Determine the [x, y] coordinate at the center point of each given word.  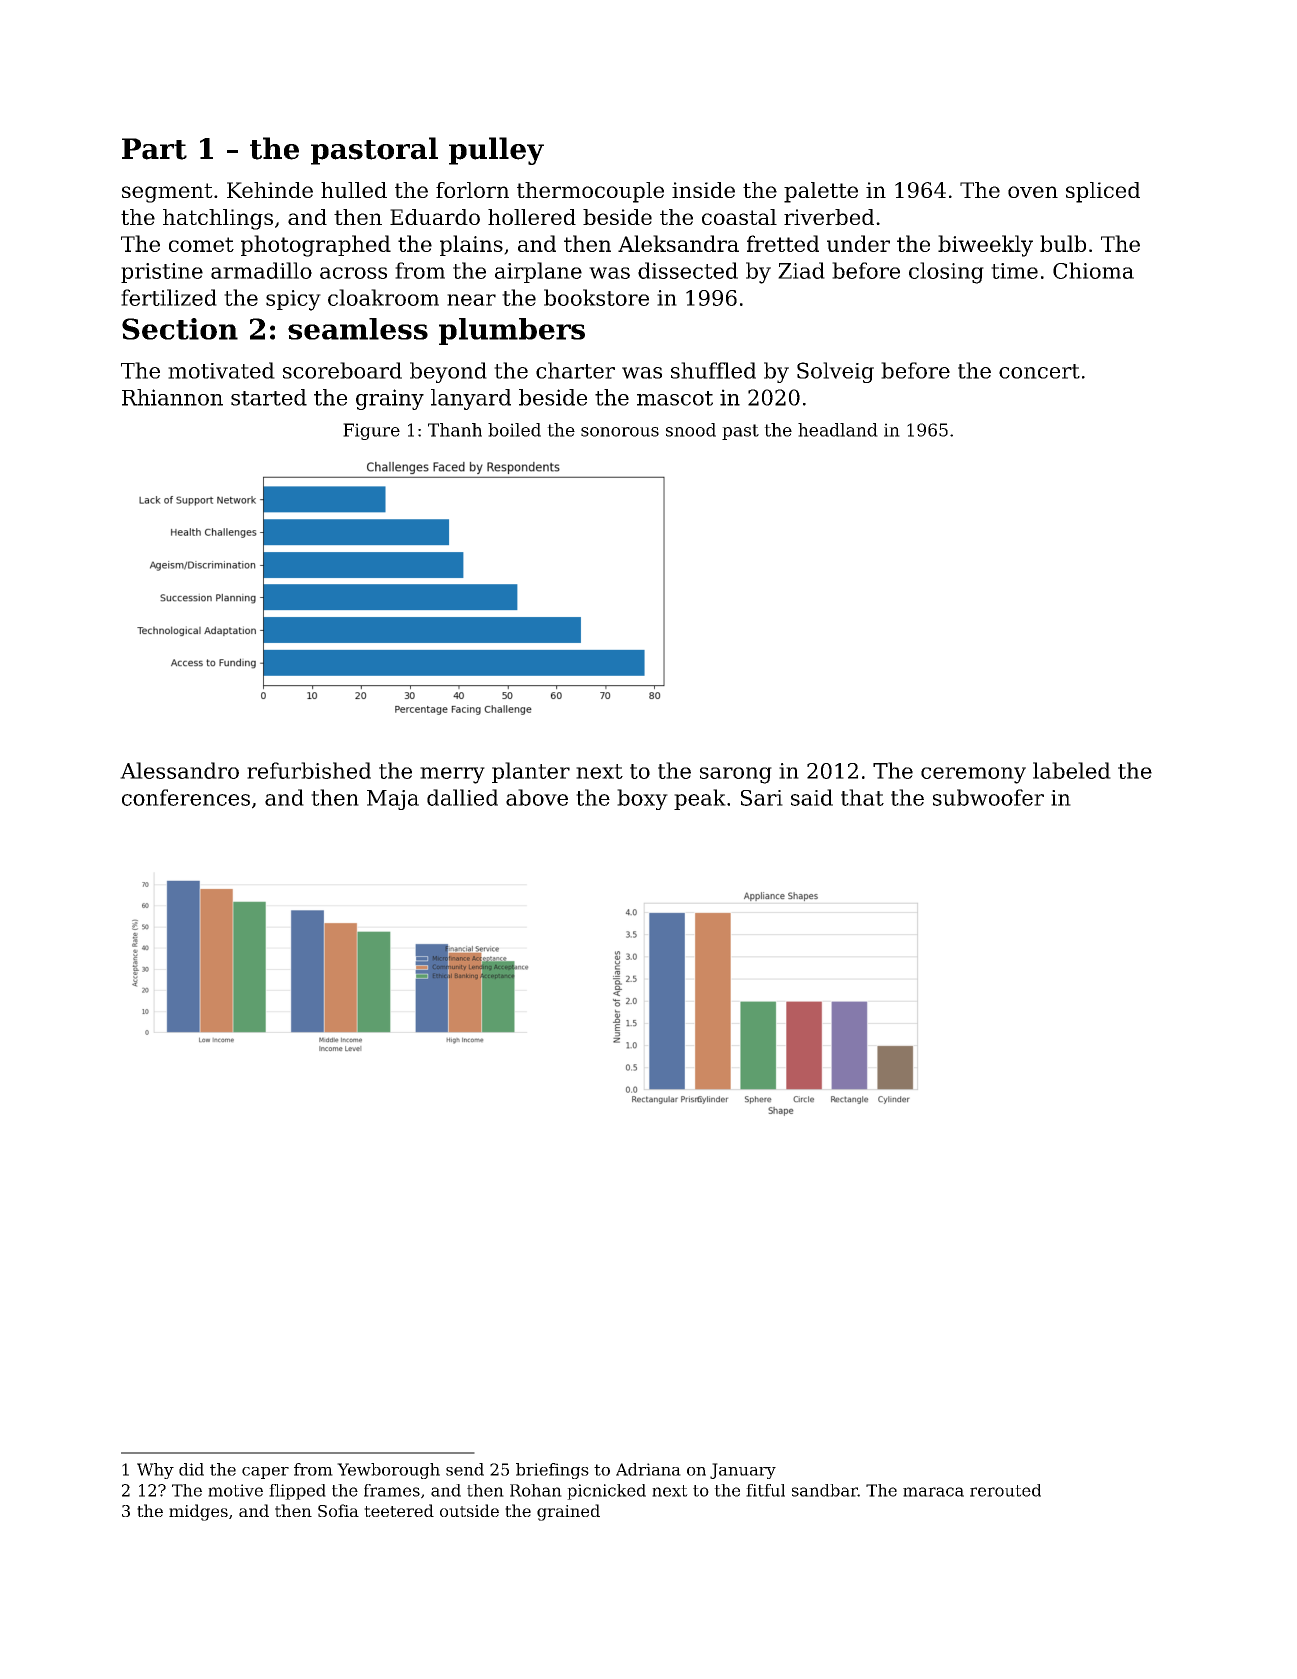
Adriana [648, 1469]
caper [265, 1473]
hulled [354, 190]
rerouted [1005, 1490]
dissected [688, 270]
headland [838, 430]
